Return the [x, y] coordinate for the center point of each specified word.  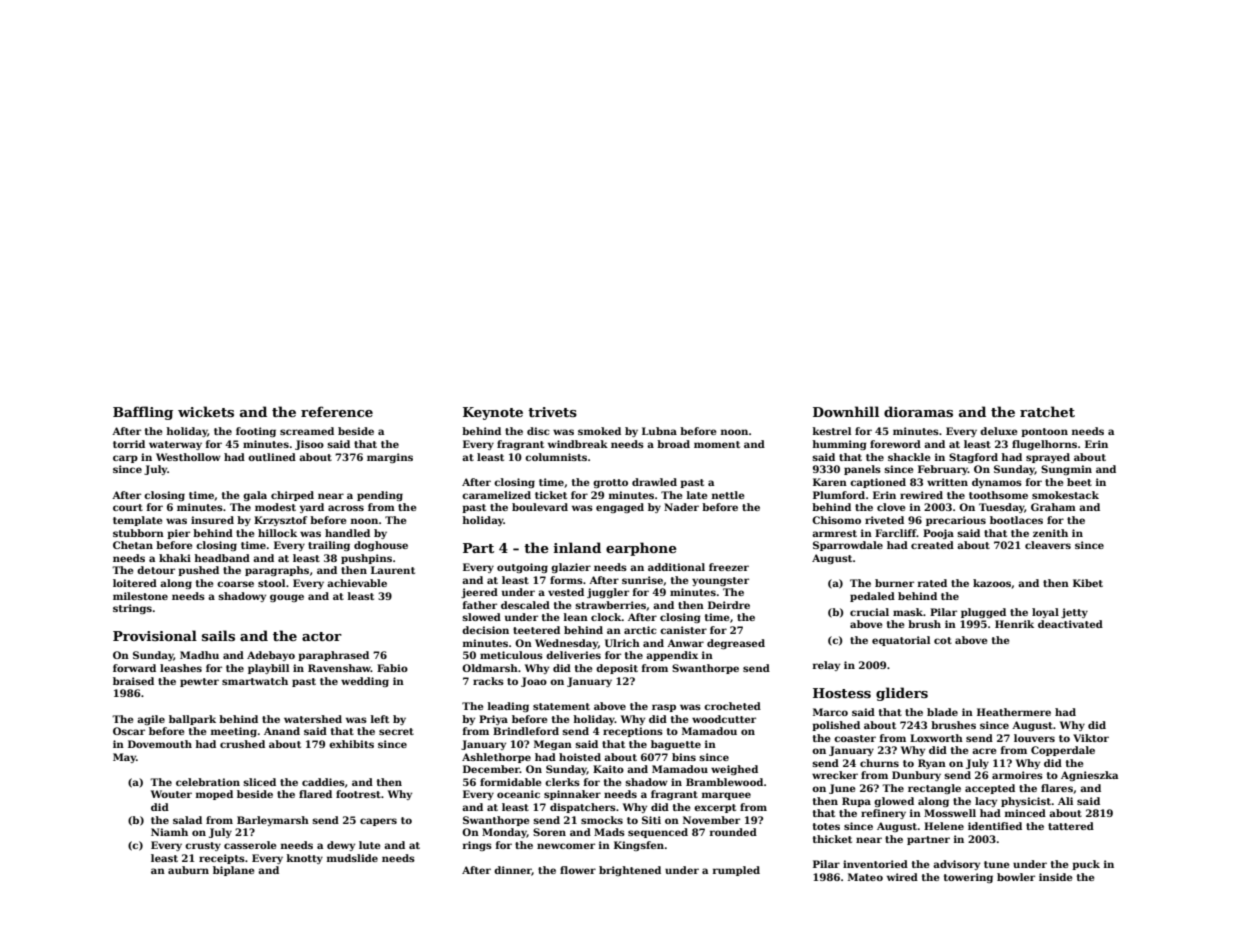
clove [891, 507]
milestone [140, 596]
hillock [277, 533]
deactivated [1070, 624]
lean [576, 617]
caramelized [496, 495]
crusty [203, 846]
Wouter [171, 794]
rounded [733, 832]
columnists [556, 457]
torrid [129, 444]
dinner [513, 871]
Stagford [973, 458]
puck [1086, 865]
